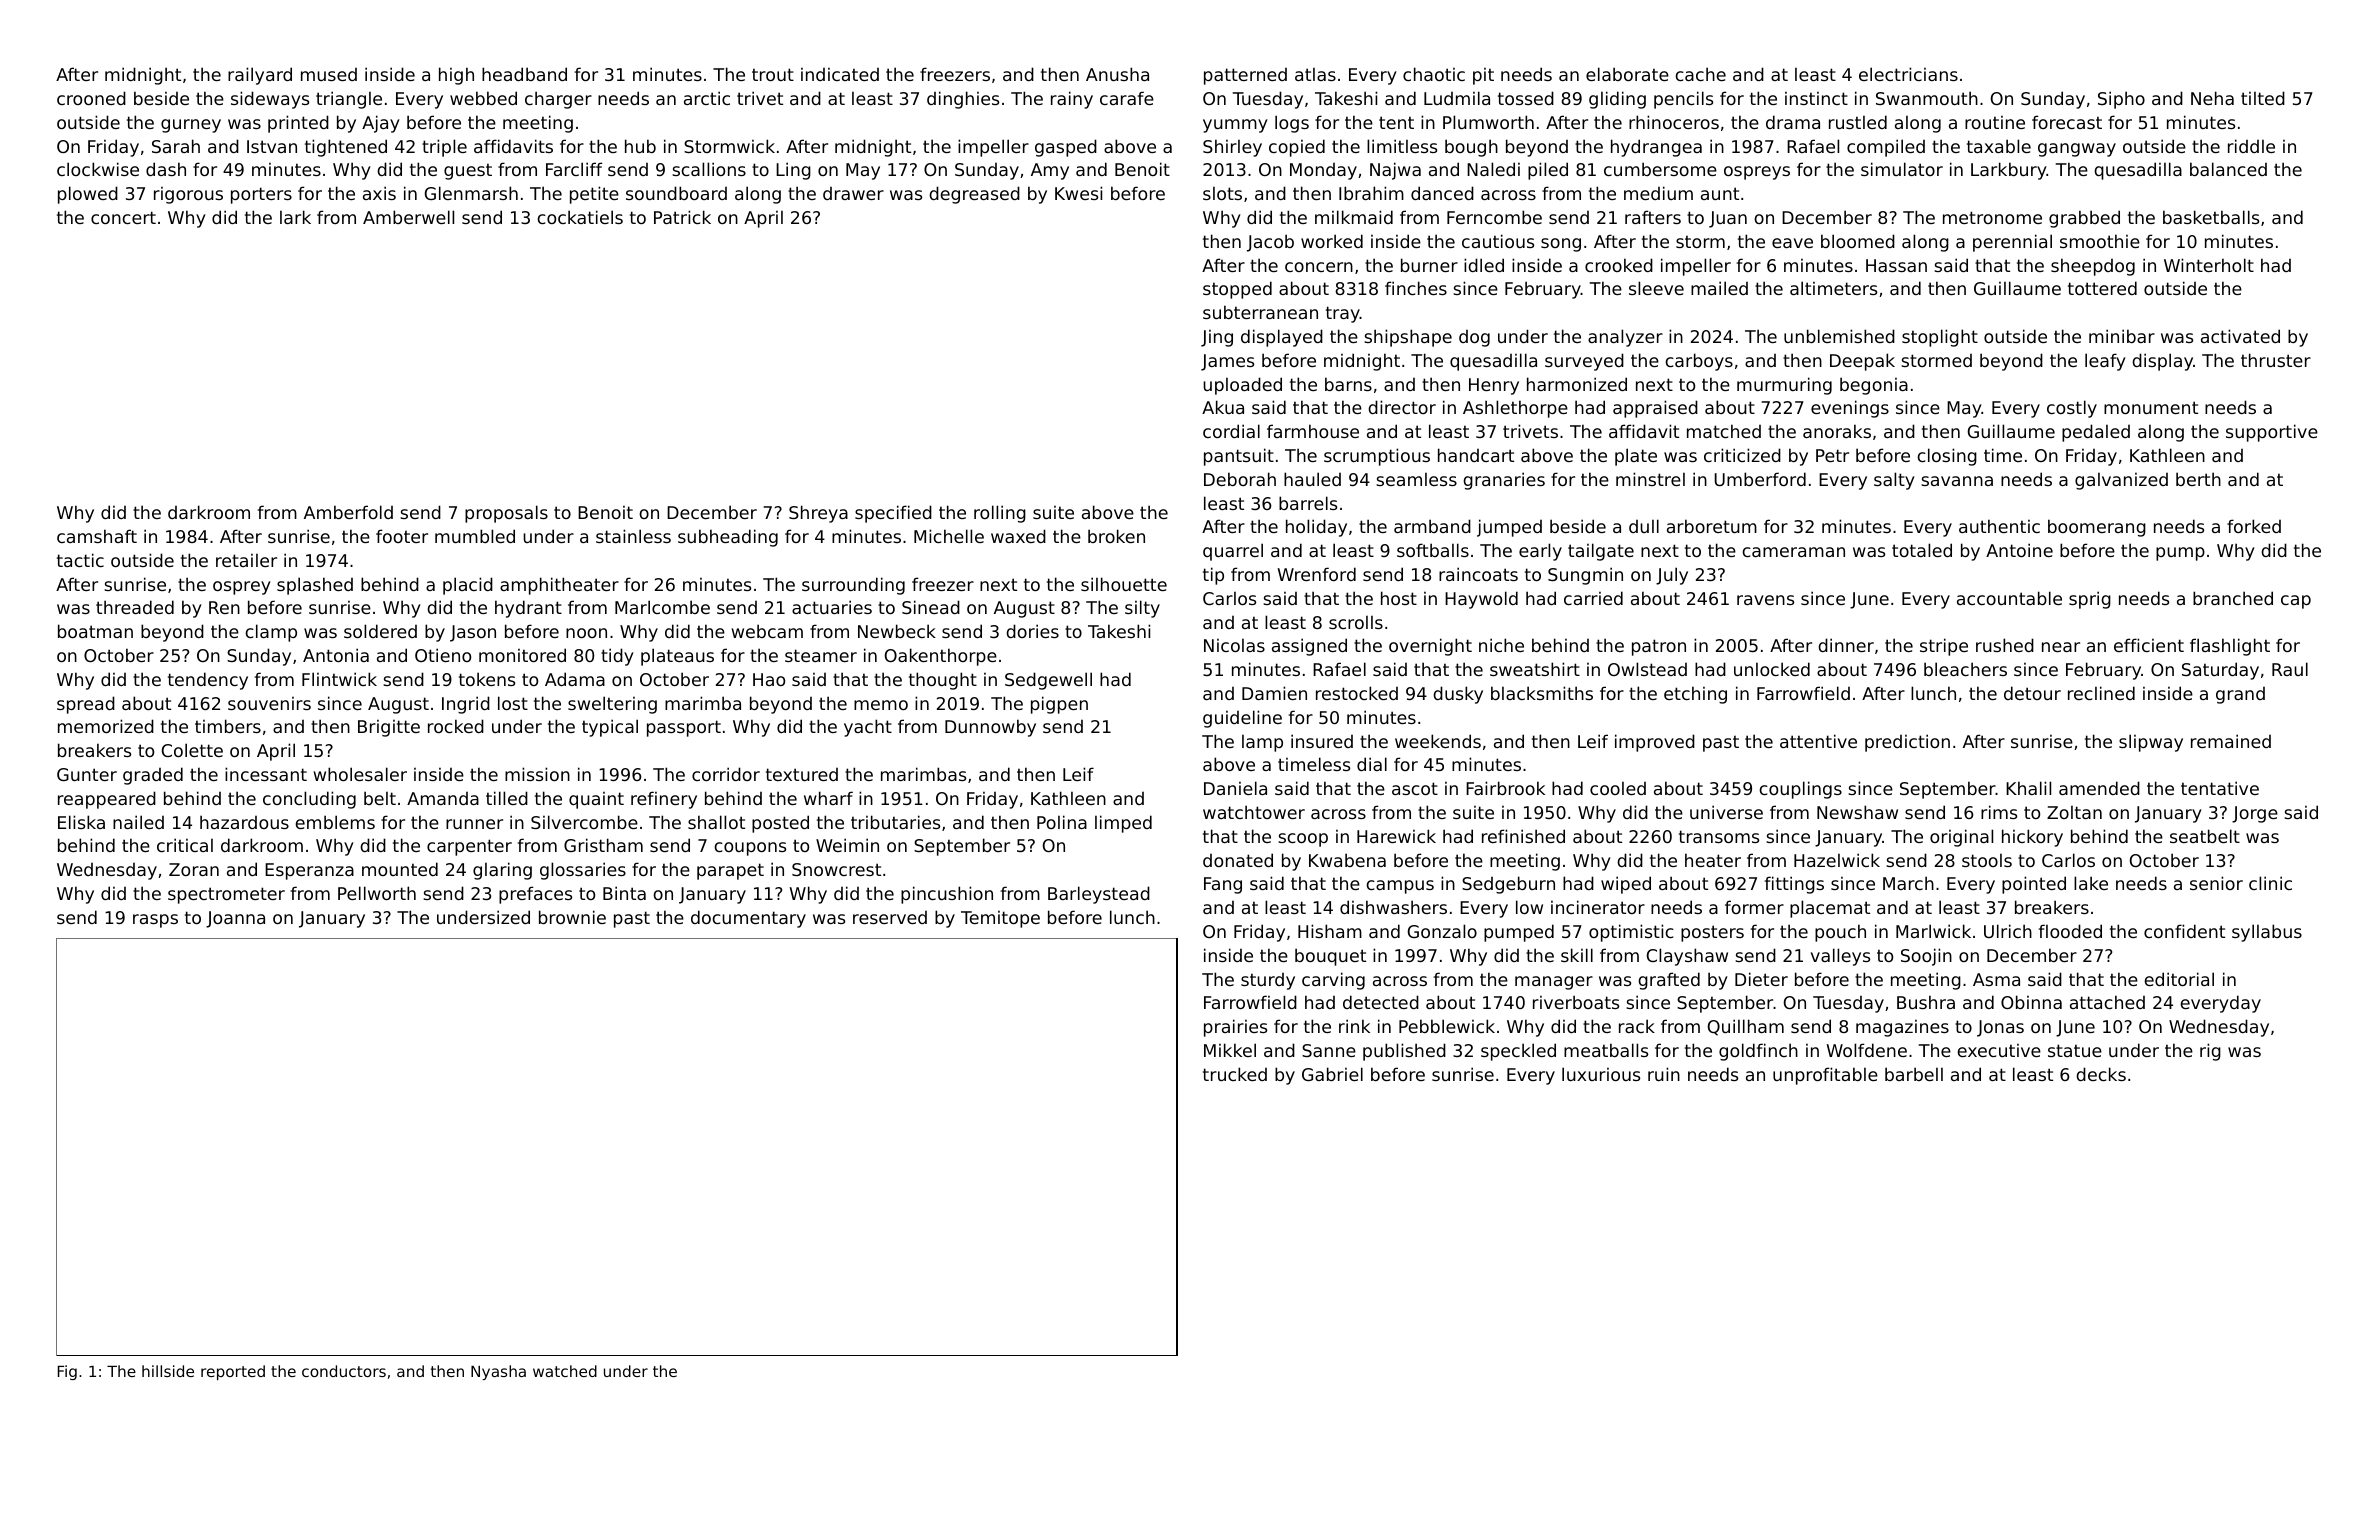 Image resolution: width=2380 pixels, height=1540 pixels. I want to click on Joanna, so click(235, 919).
